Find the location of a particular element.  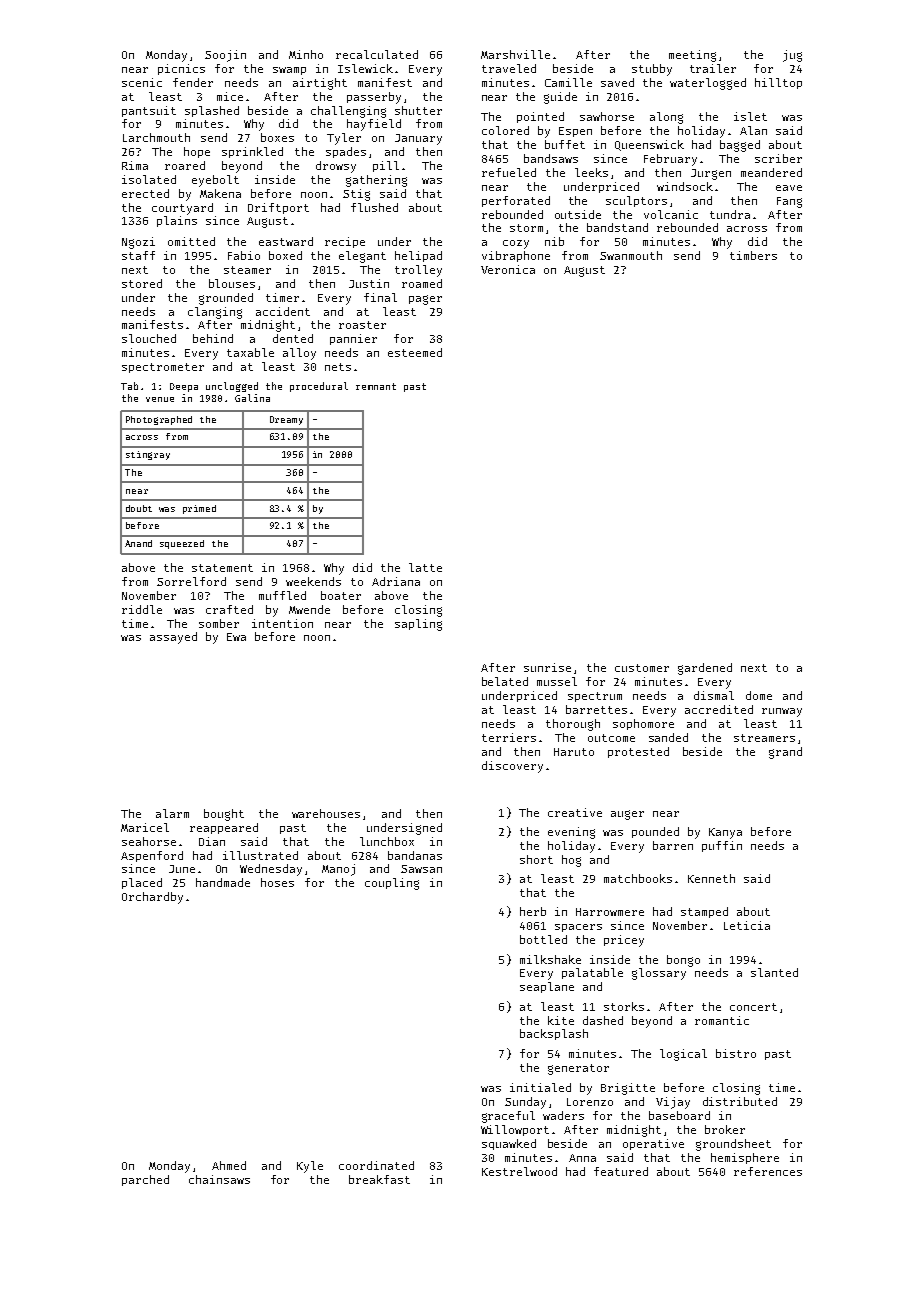

spectrometer is located at coordinates (163, 368).
